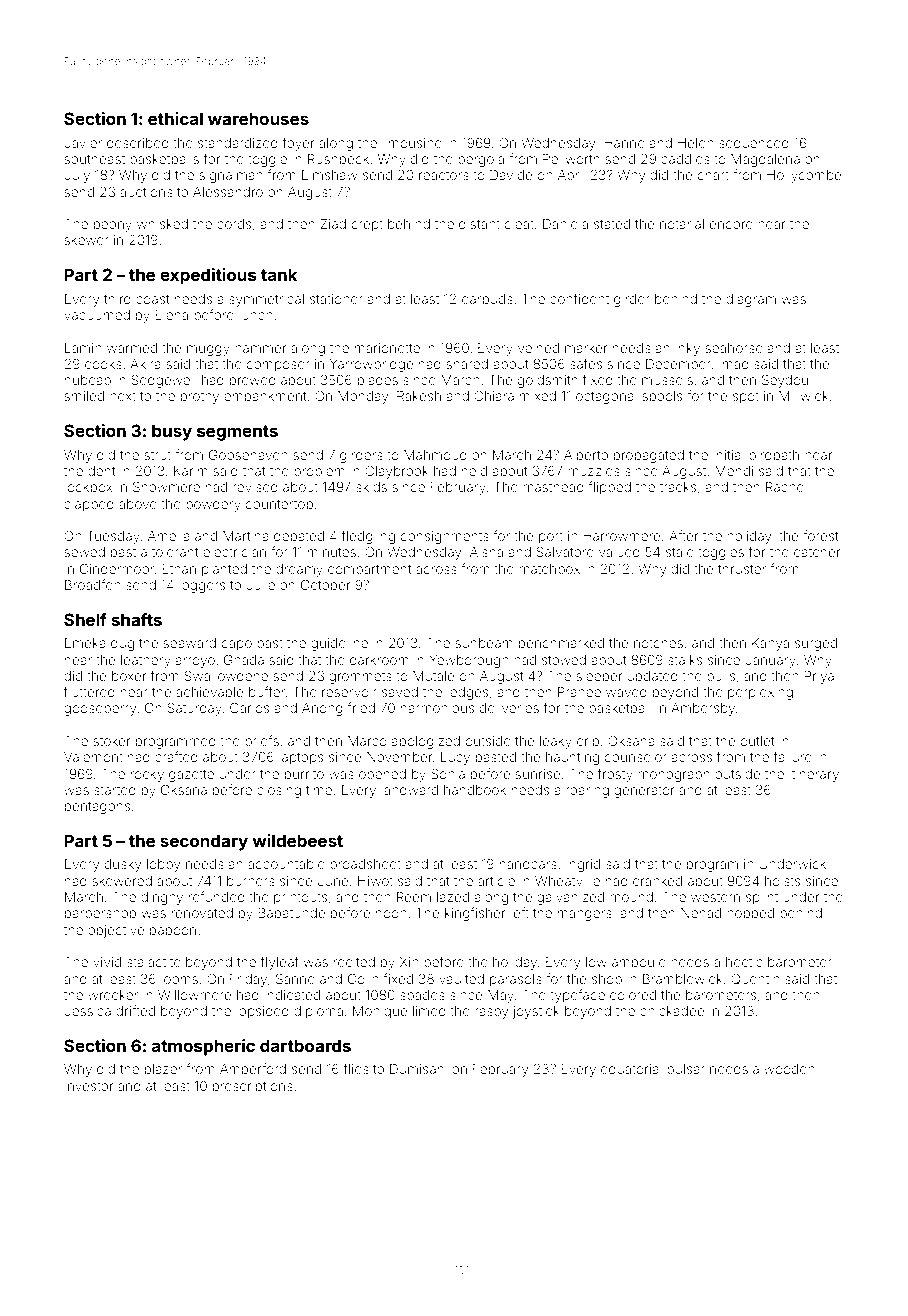 Image resolution: width=908 pixels, height=1316 pixels. Describe the element at coordinates (253, 1087) in the screenshot. I see `prescriptions` at that location.
